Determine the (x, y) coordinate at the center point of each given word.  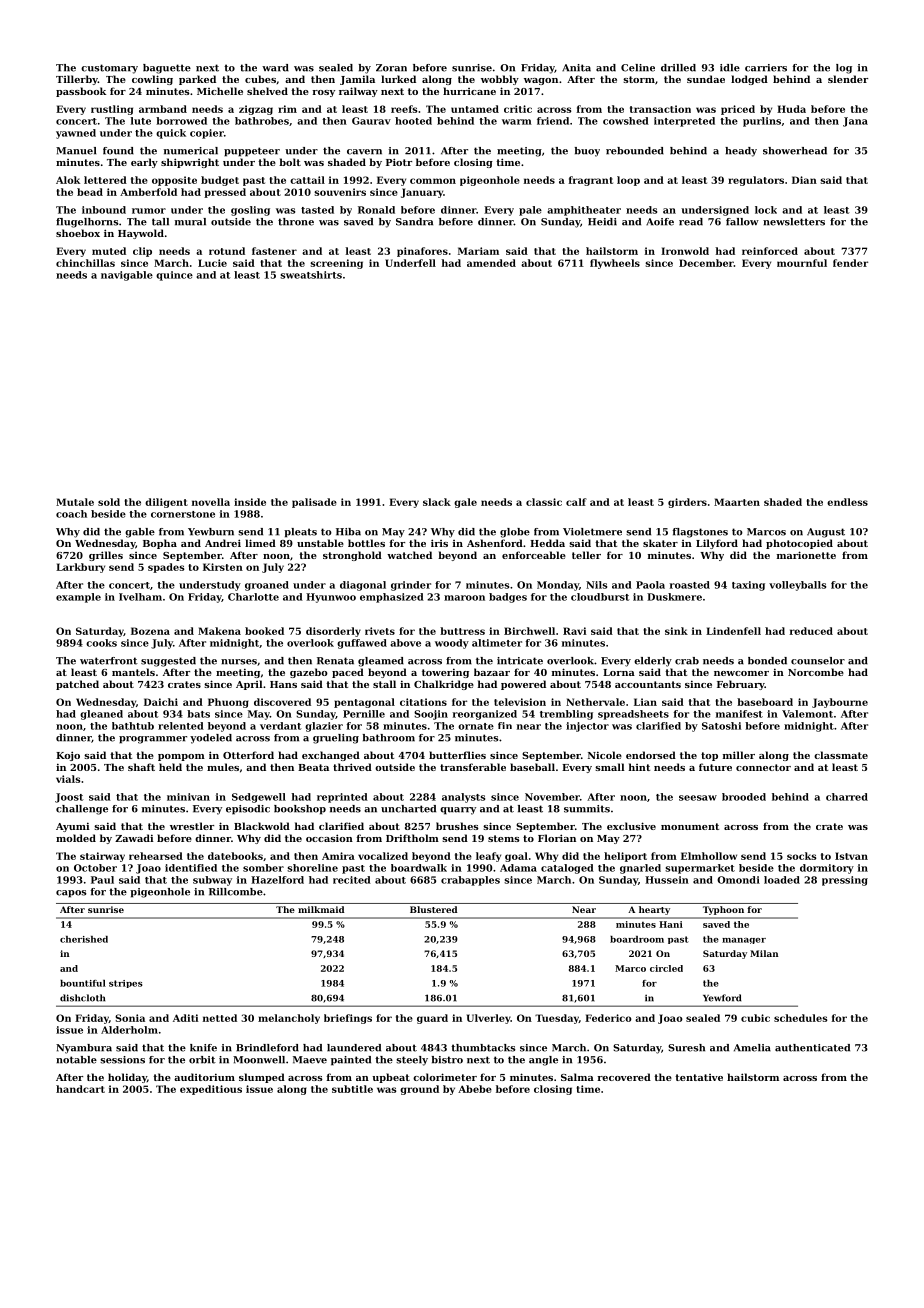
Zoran (391, 68)
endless (847, 502)
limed (260, 543)
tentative (699, 1077)
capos (71, 894)
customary (109, 69)
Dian (804, 180)
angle (543, 1061)
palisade (314, 503)
